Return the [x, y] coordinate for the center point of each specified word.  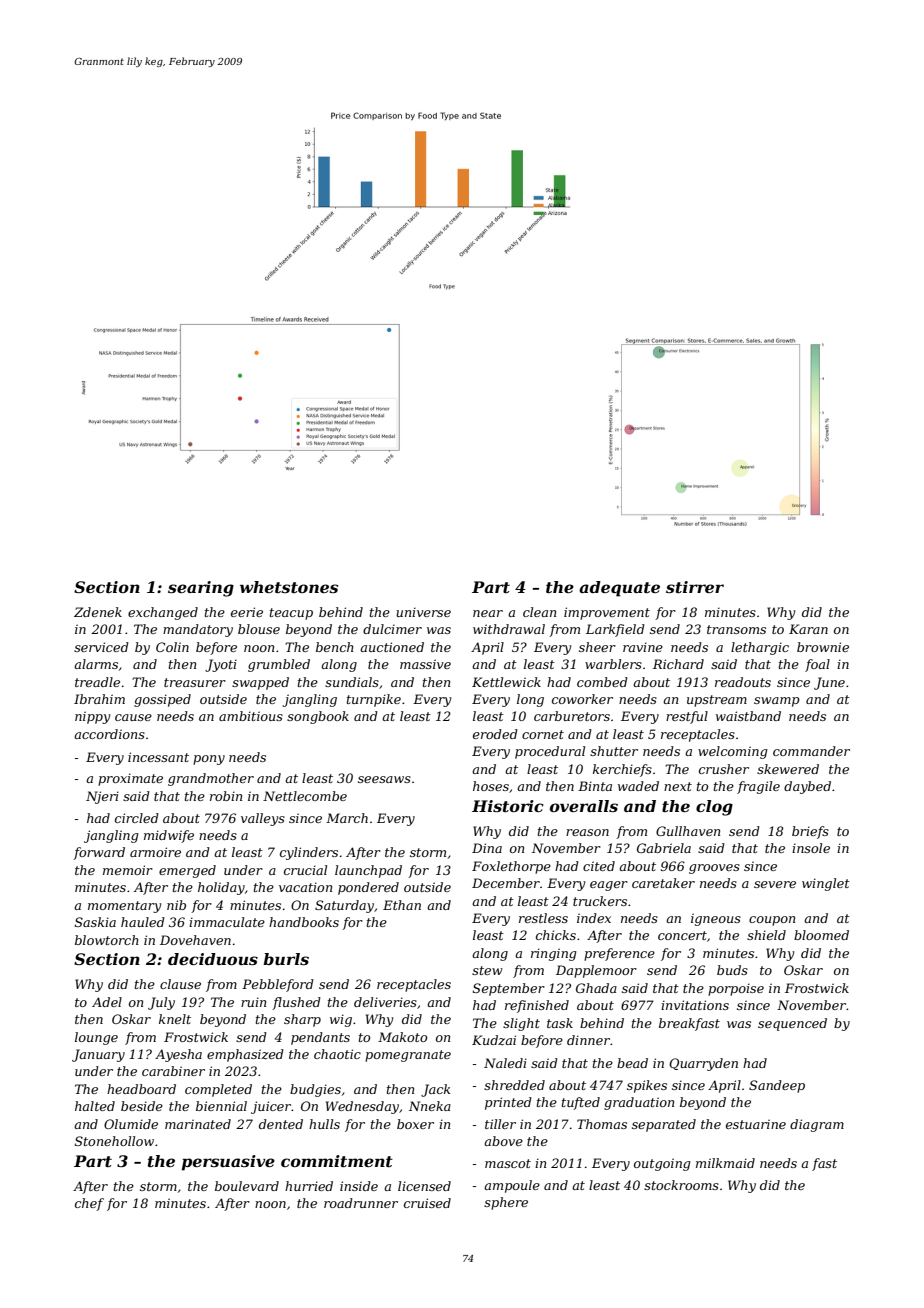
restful [687, 717]
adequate [619, 589]
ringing [553, 954]
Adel [107, 1002]
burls [286, 959]
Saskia [95, 922]
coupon [772, 921]
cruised [427, 1203]
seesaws [384, 779]
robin [226, 796]
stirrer [695, 587]
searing [201, 589]
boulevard [247, 1186]
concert [682, 935]
